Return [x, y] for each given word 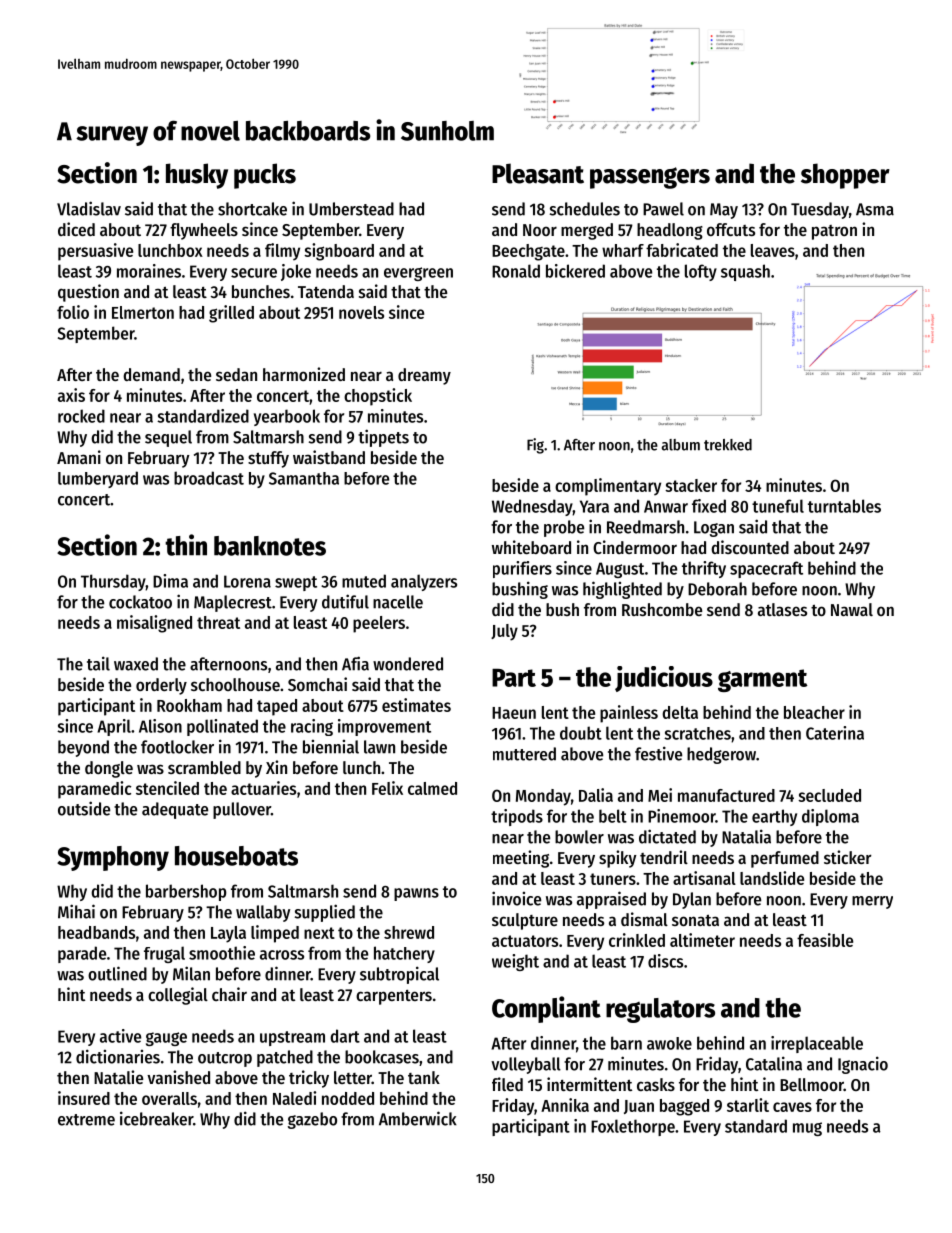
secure [254, 273]
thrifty [704, 569]
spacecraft [766, 569]
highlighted [622, 590]
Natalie [118, 1077]
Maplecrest [233, 603]
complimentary [608, 487]
